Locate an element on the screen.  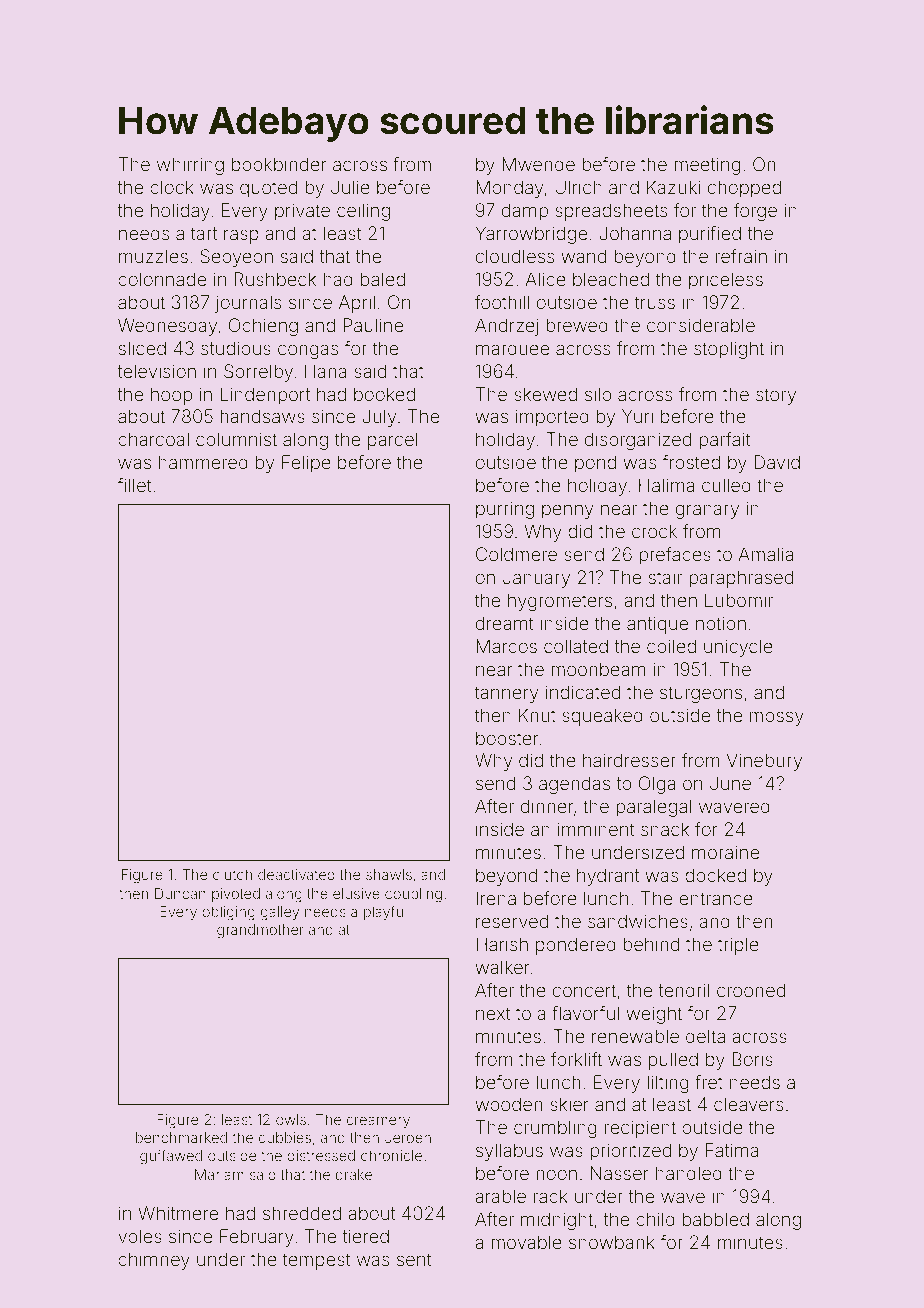
movable is located at coordinates (526, 1242).
